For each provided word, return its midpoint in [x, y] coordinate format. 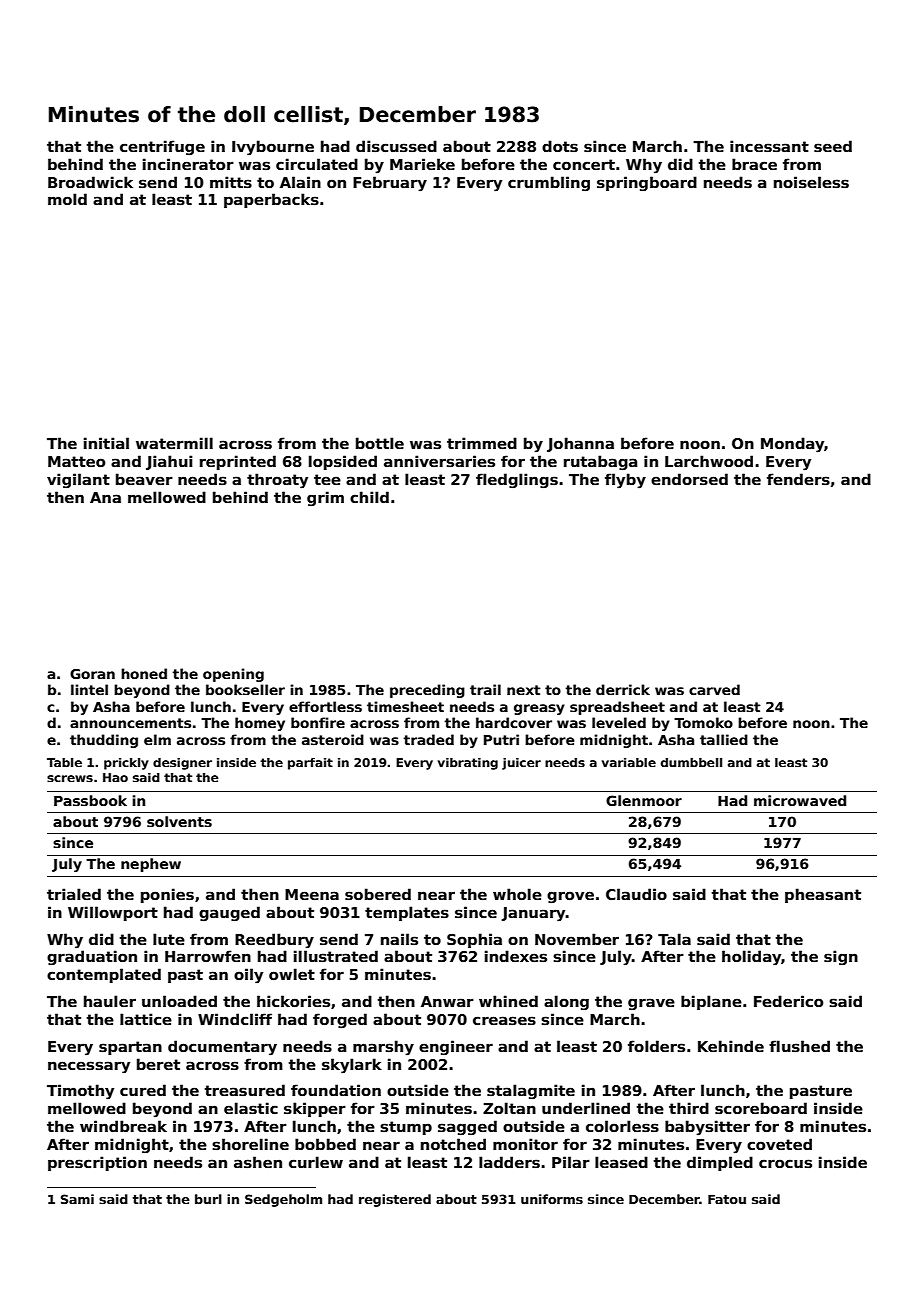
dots [560, 146]
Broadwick [90, 182]
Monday [792, 445]
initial [106, 443]
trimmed [482, 443]
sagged [467, 1127]
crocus [785, 1163]
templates [407, 913]
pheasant [823, 895]
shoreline [250, 1144]
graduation [92, 957]
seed [833, 146]
